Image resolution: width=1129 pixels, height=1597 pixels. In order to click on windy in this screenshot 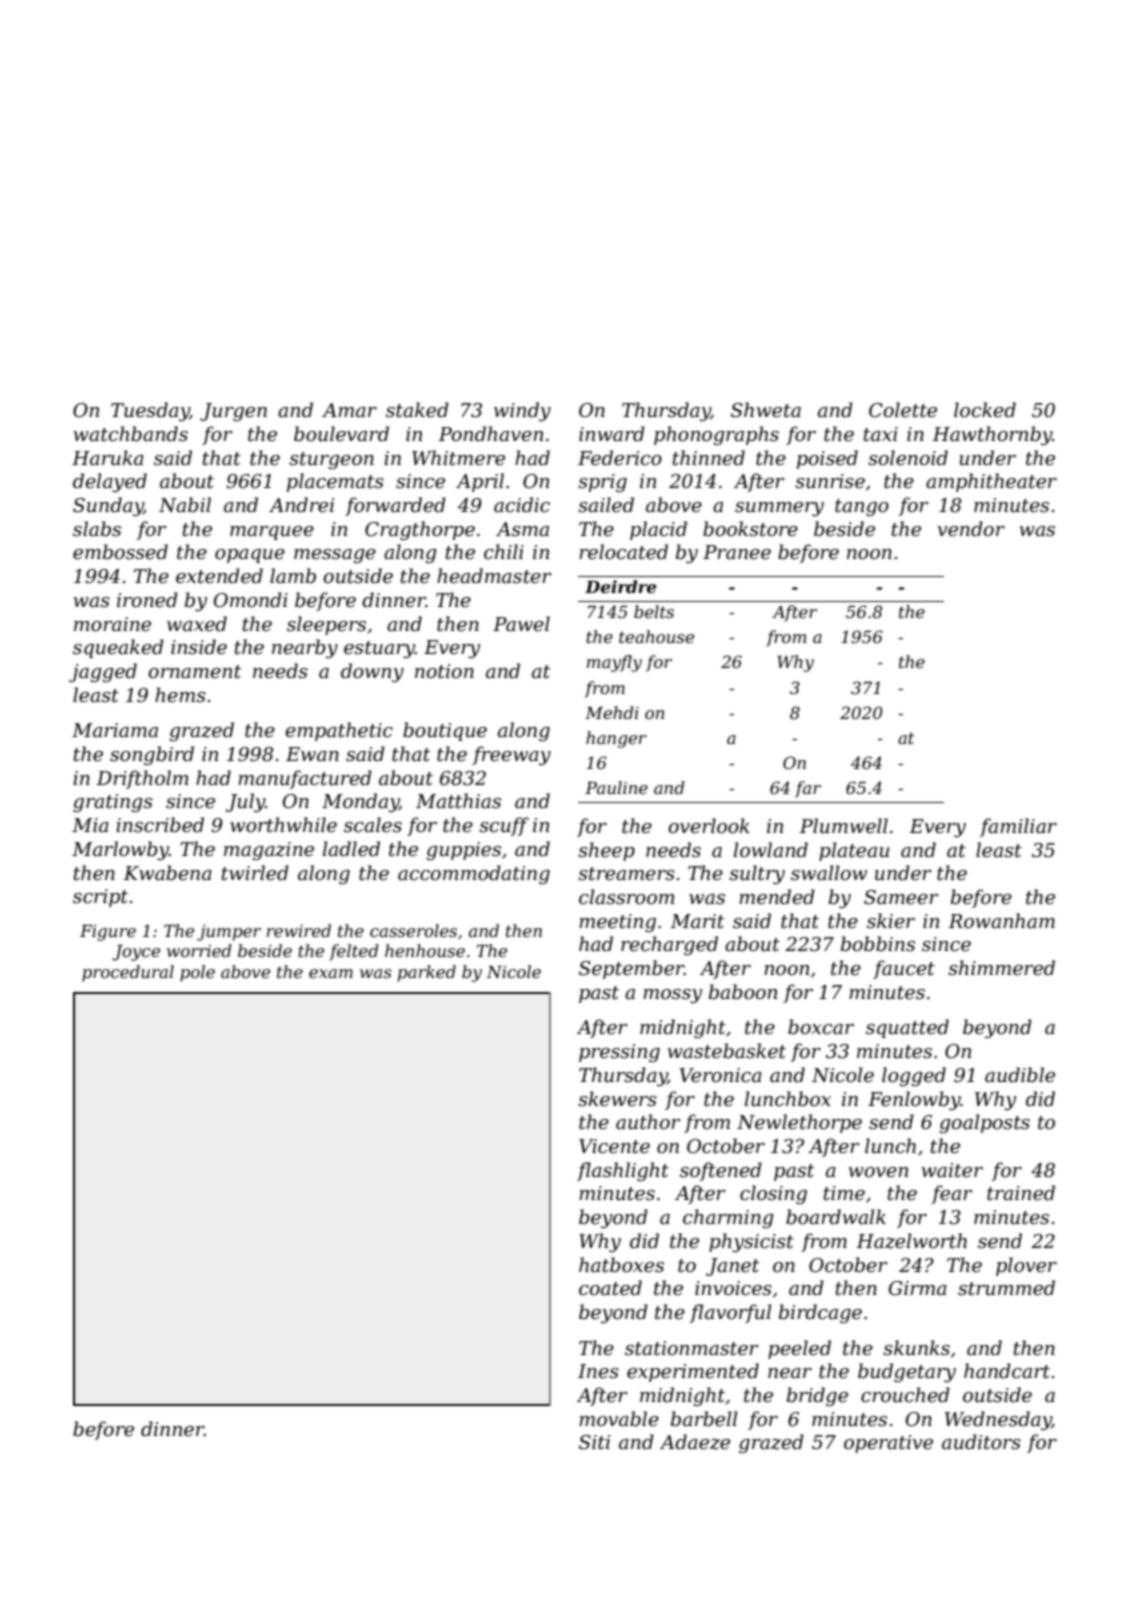, I will do `click(522, 411)`.
